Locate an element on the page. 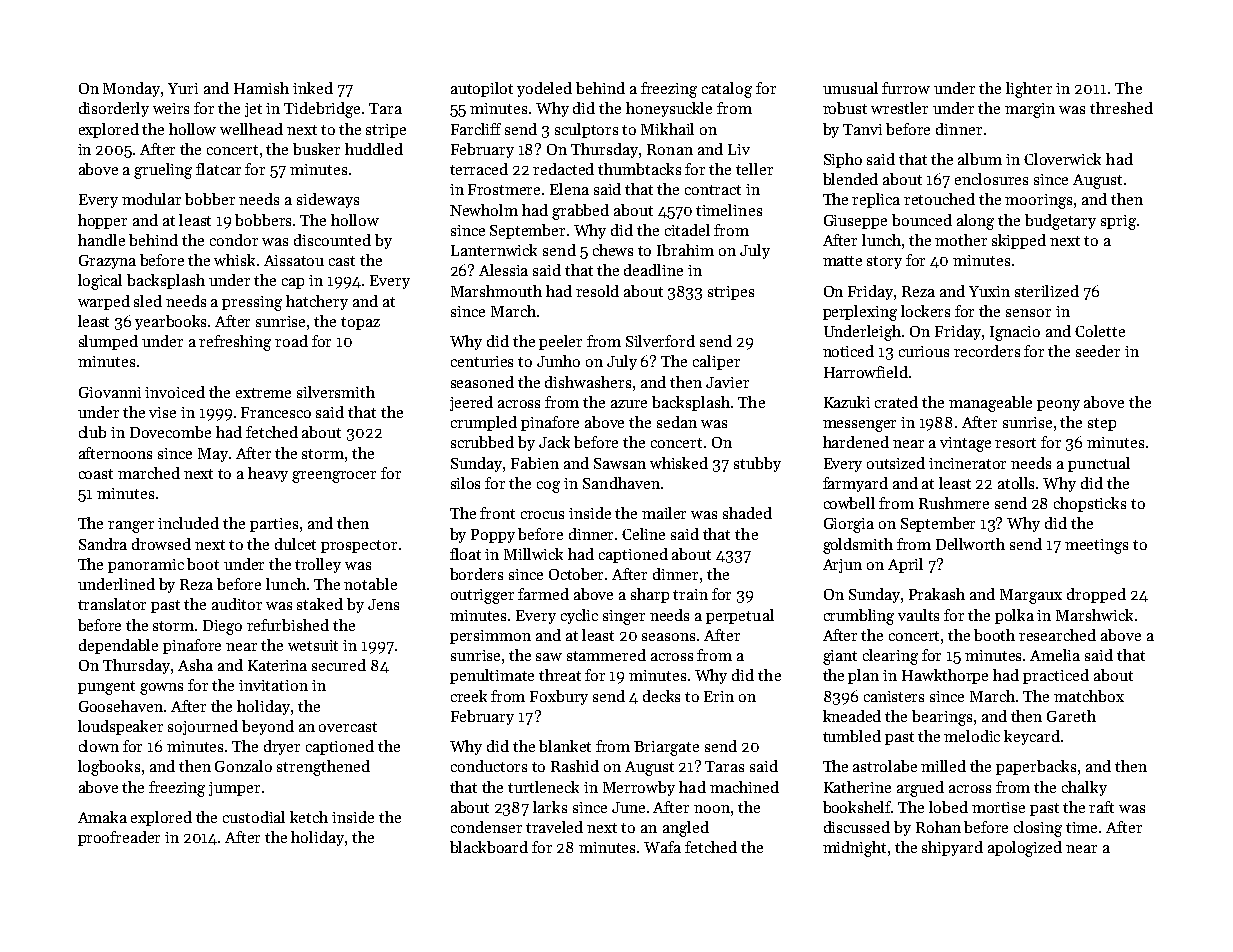  Monday is located at coordinates (132, 89).
